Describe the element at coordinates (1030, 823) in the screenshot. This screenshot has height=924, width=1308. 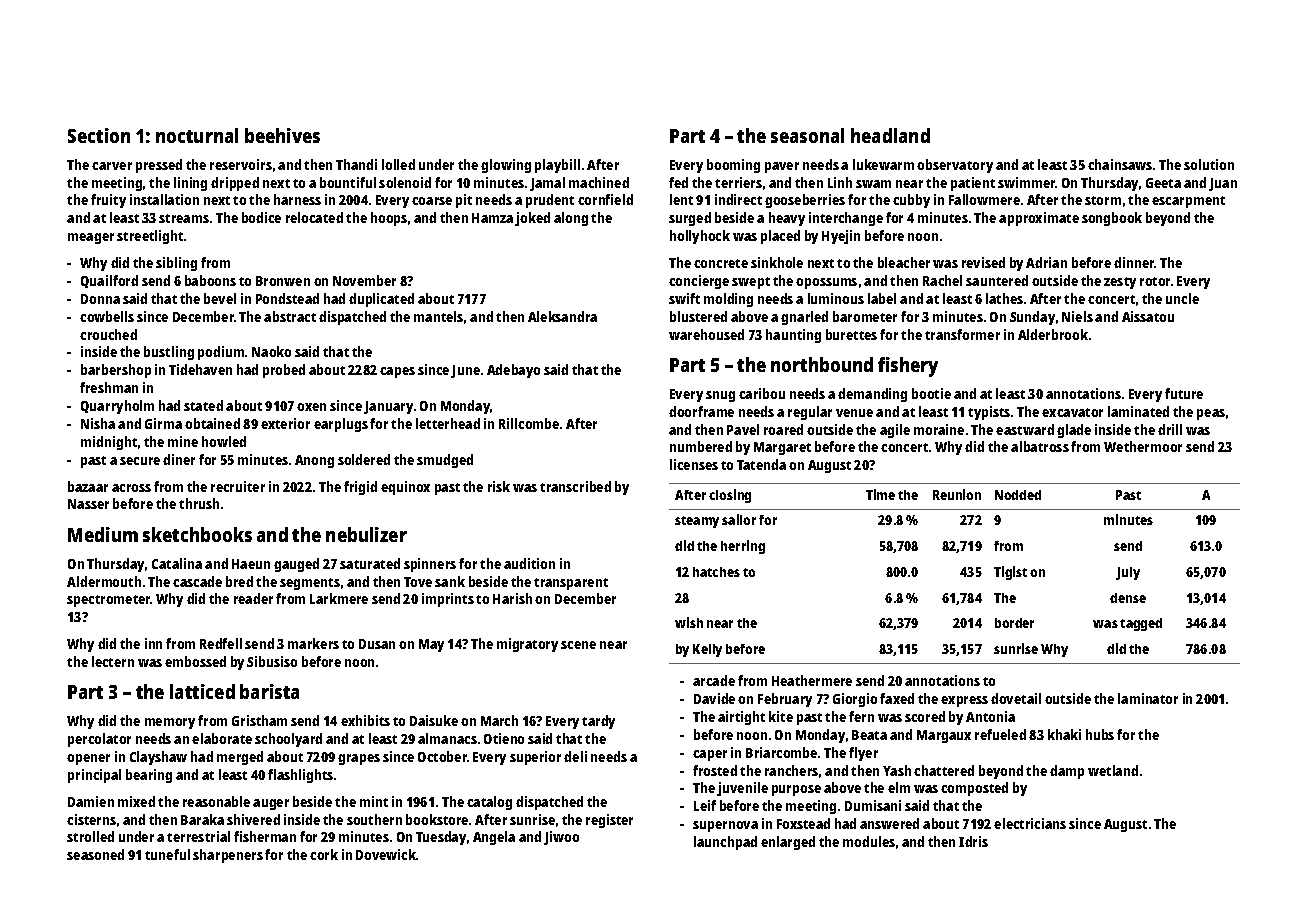
I see `electricians` at that location.
